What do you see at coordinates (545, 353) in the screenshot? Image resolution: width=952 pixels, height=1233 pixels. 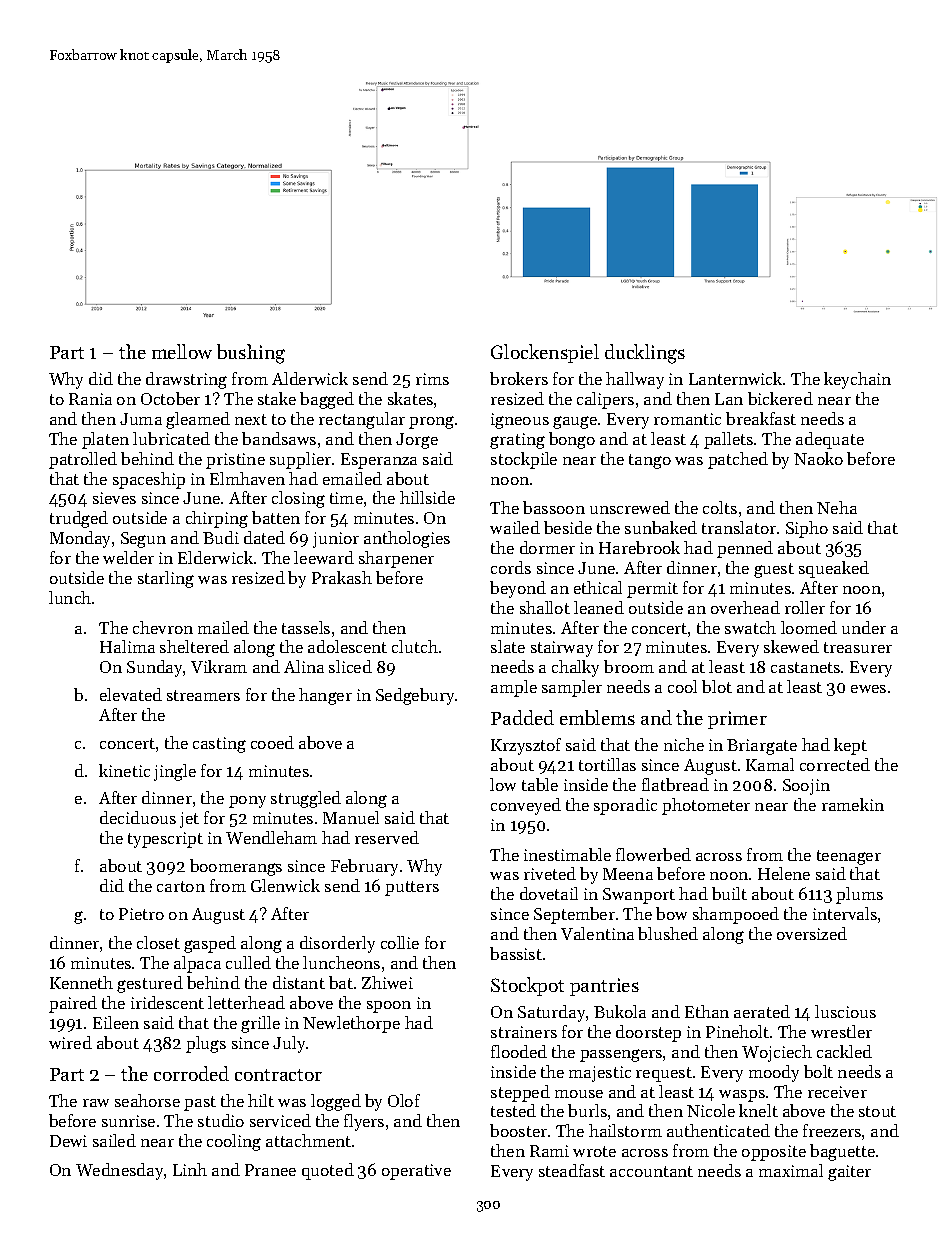 I see `Glockenspiel` at bounding box center [545, 353].
